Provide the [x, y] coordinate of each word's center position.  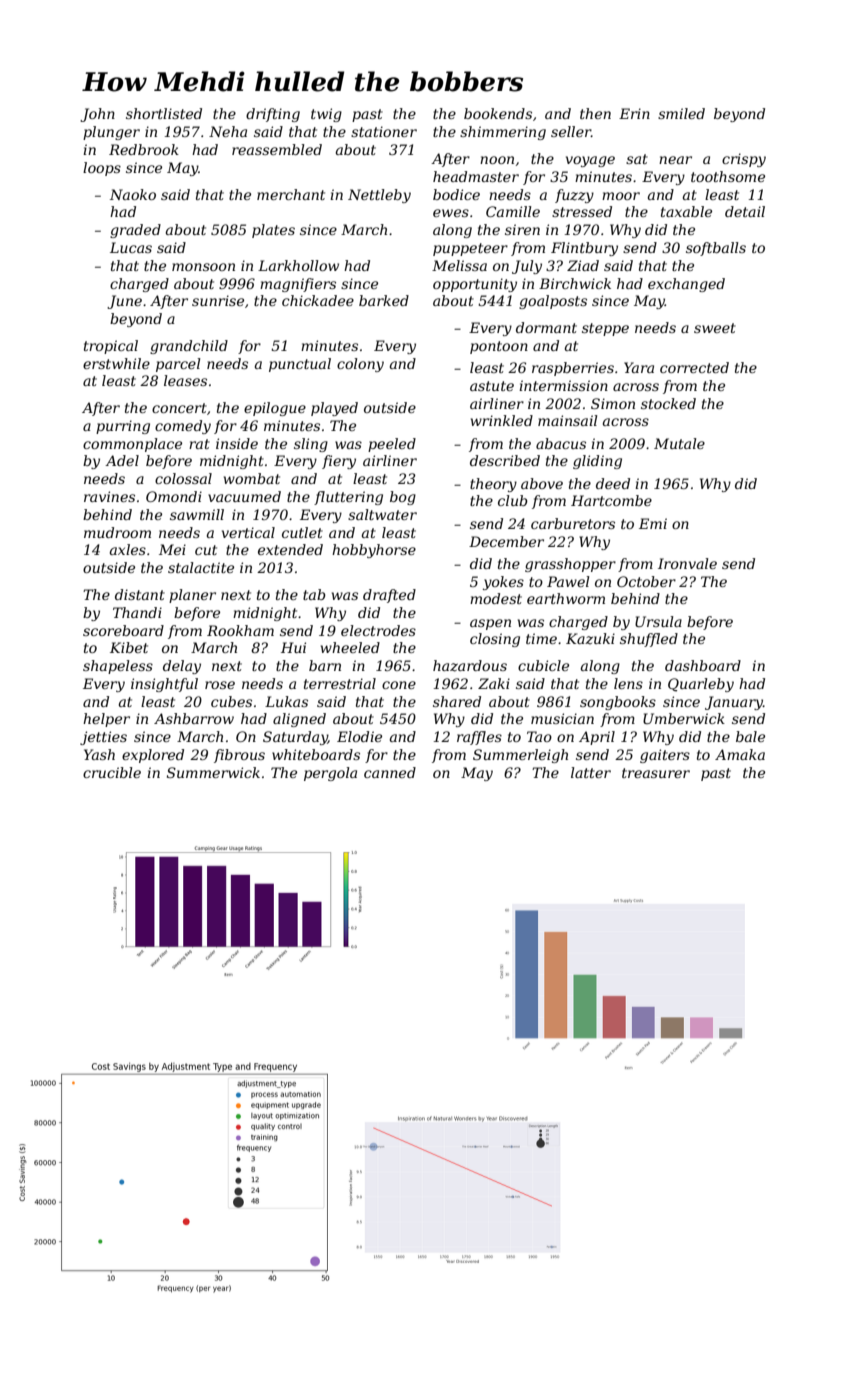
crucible [112, 772]
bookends [498, 113]
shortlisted [164, 113]
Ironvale [687, 563]
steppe [605, 329]
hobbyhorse [374, 551]
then [595, 113]
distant [140, 594]
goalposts [553, 302]
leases [185, 380]
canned [390, 772]
